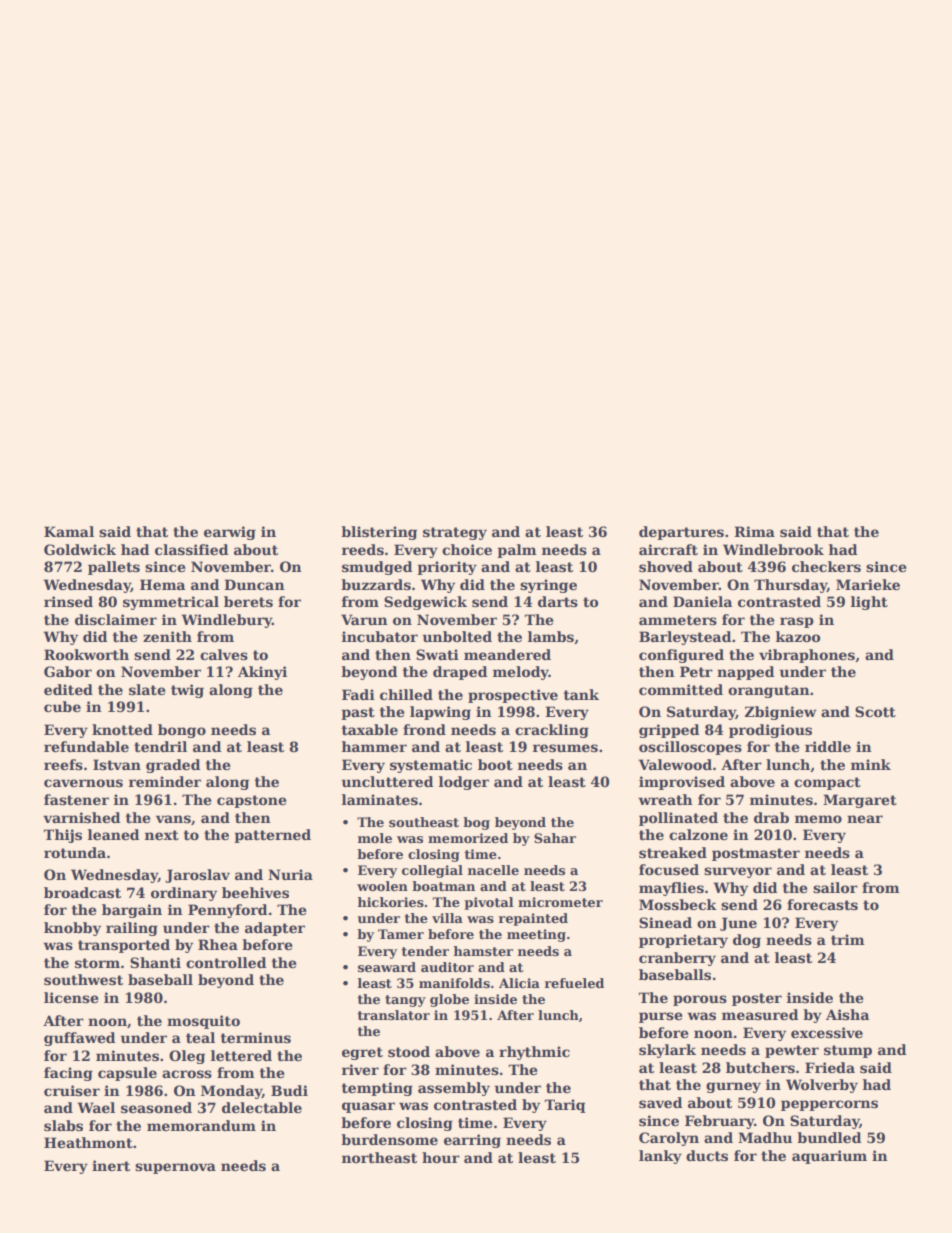 The height and width of the document is (1233, 952). Describe the element at coordinates (167, 636) in the document. I see `zenith` at that location.
